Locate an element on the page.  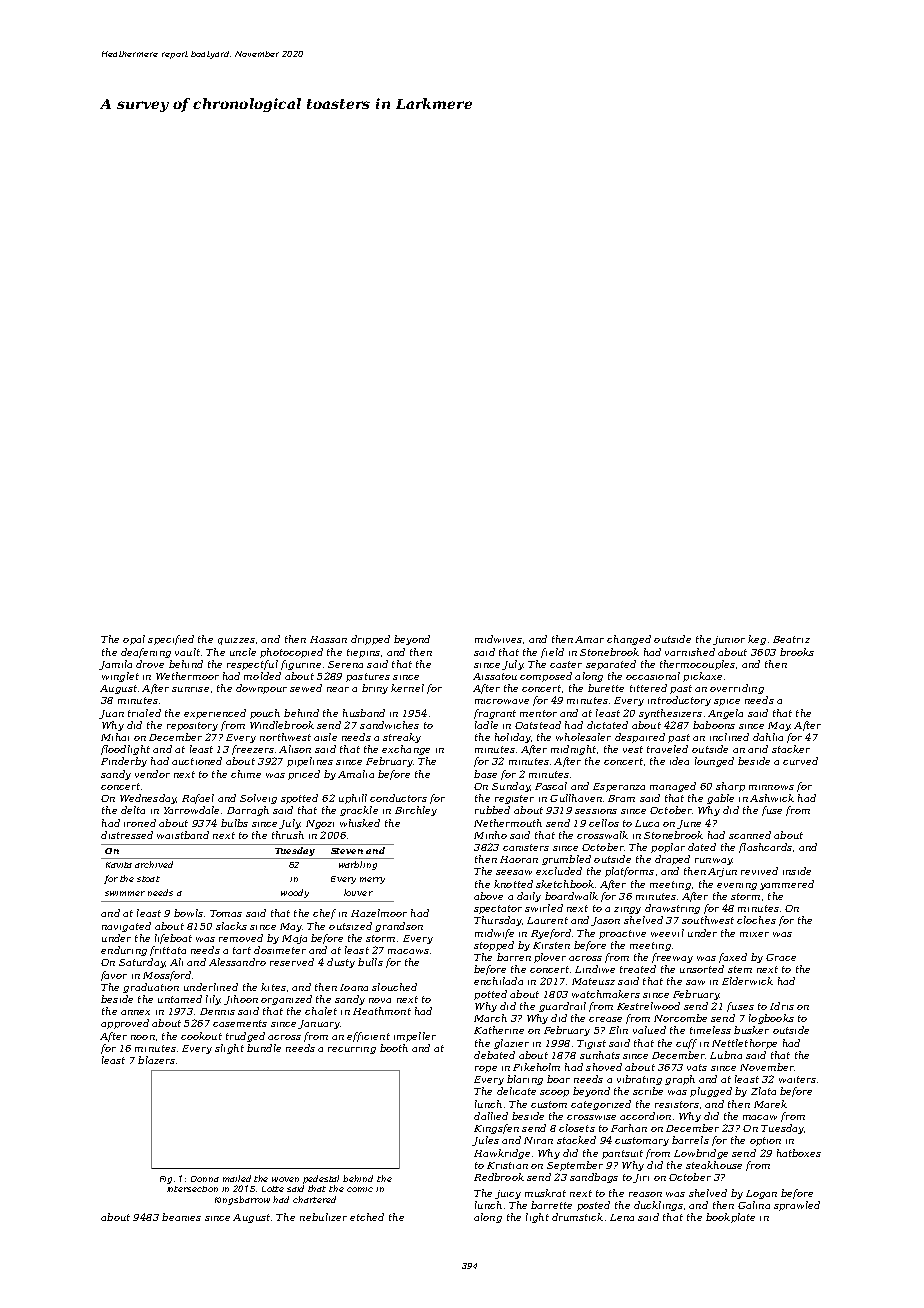
Mossford is located at coordinates (167, 976).
